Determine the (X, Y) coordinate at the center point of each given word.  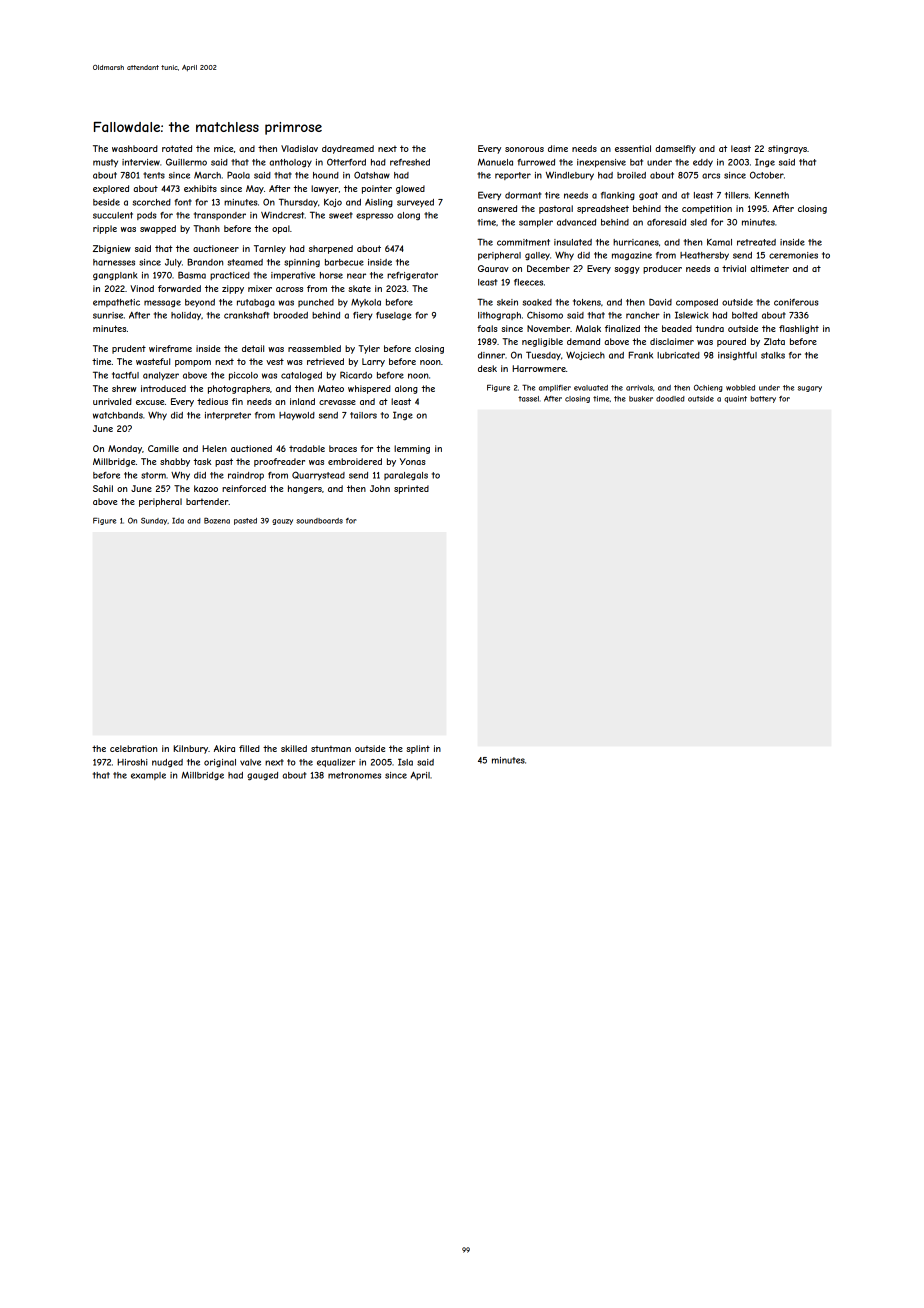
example (148, 776)
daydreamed (348, 149)
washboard (135, 148)
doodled (670, 399)
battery (763, 399)
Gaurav (493, 268)
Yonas (413, 461)
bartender (207, 501)
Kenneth (772, 195)
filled (249, 748)
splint (418, 749)
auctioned (251, 448)
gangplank (115, 276)
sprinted (411, 489)
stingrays (787, 149)
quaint (735, 399)
